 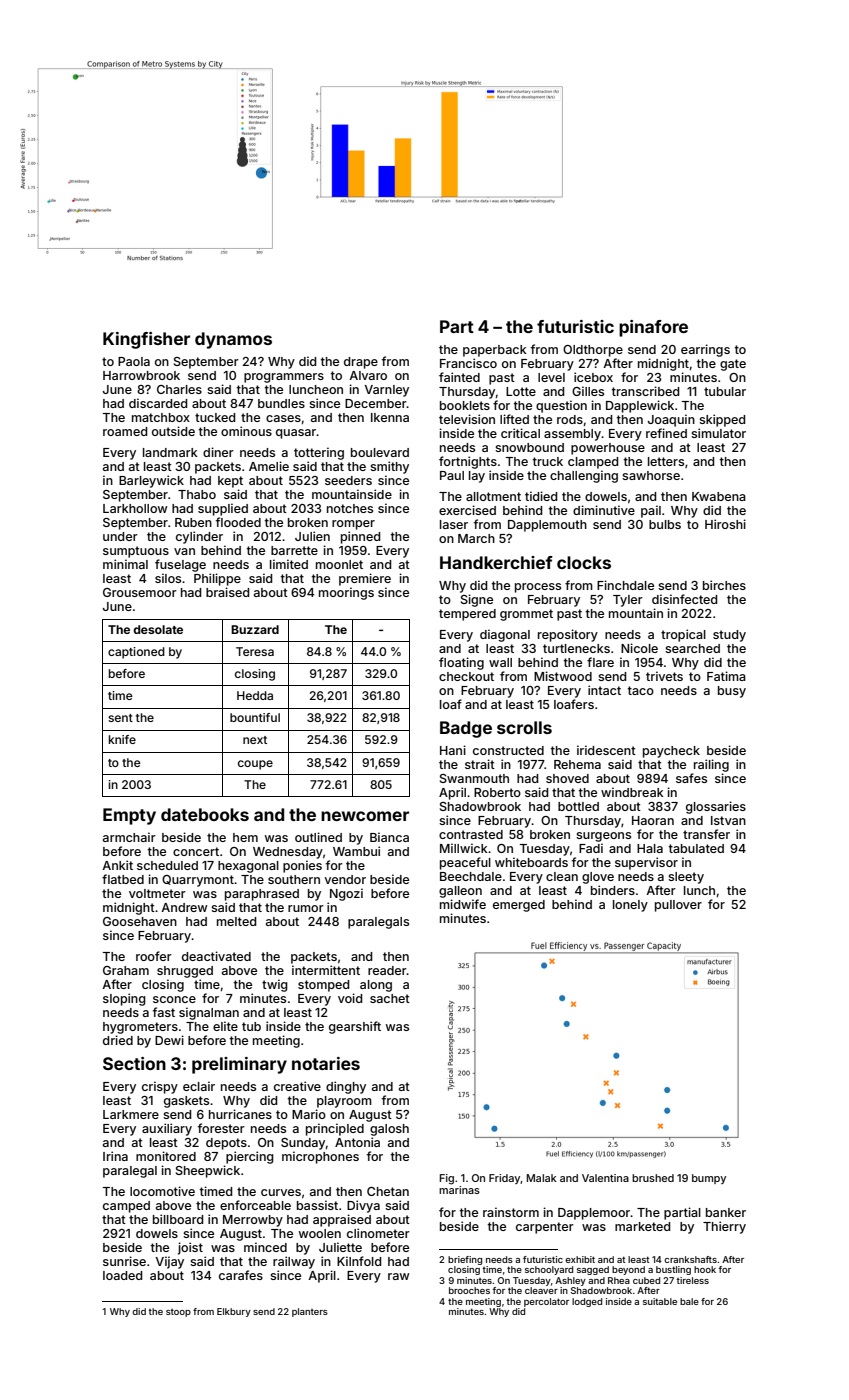 What do you see at coordinates (653, 328) in the image?
I see `pinafore` at bounding box center [653, 328].
